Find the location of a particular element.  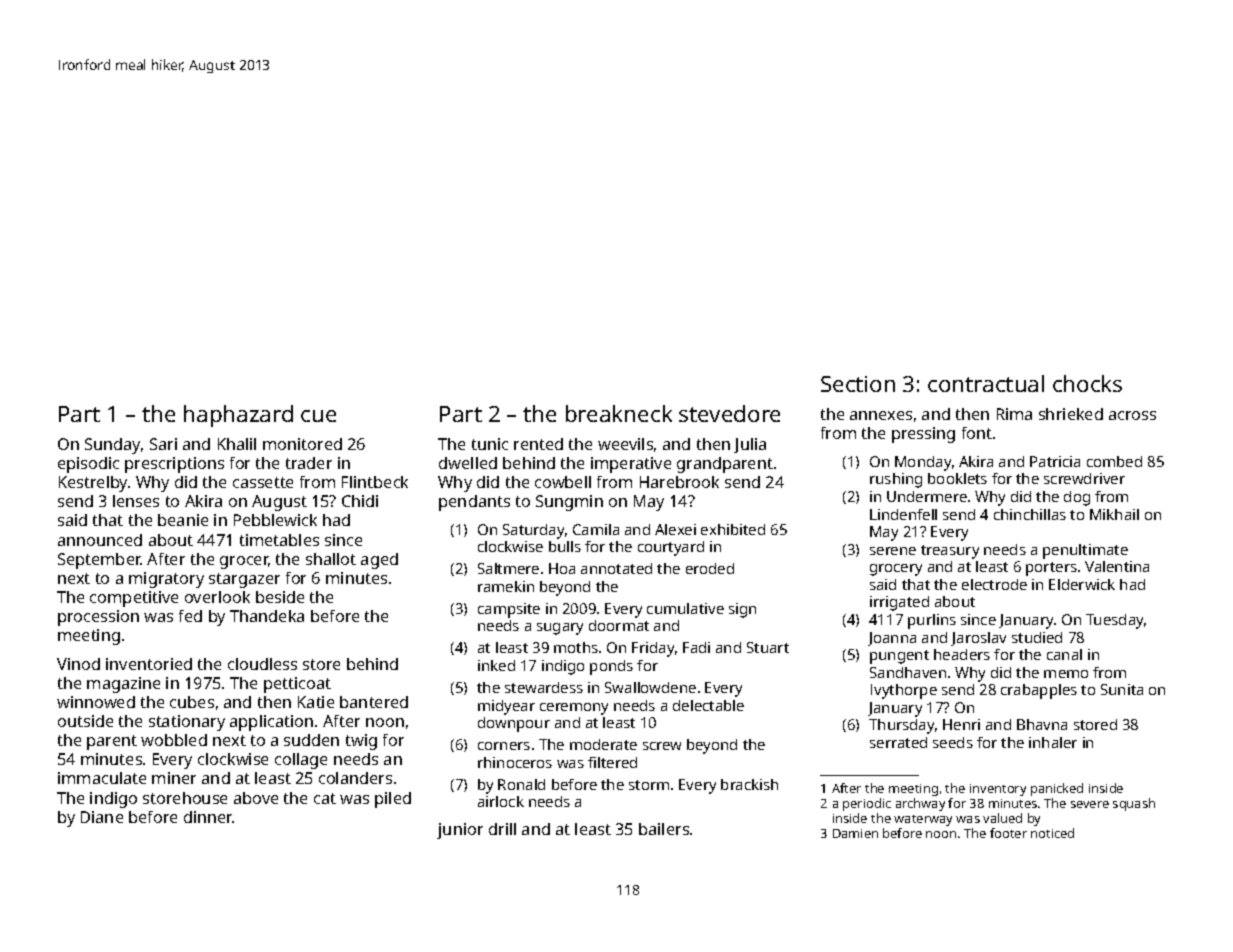

across is located at coordinates (1132, 415).
